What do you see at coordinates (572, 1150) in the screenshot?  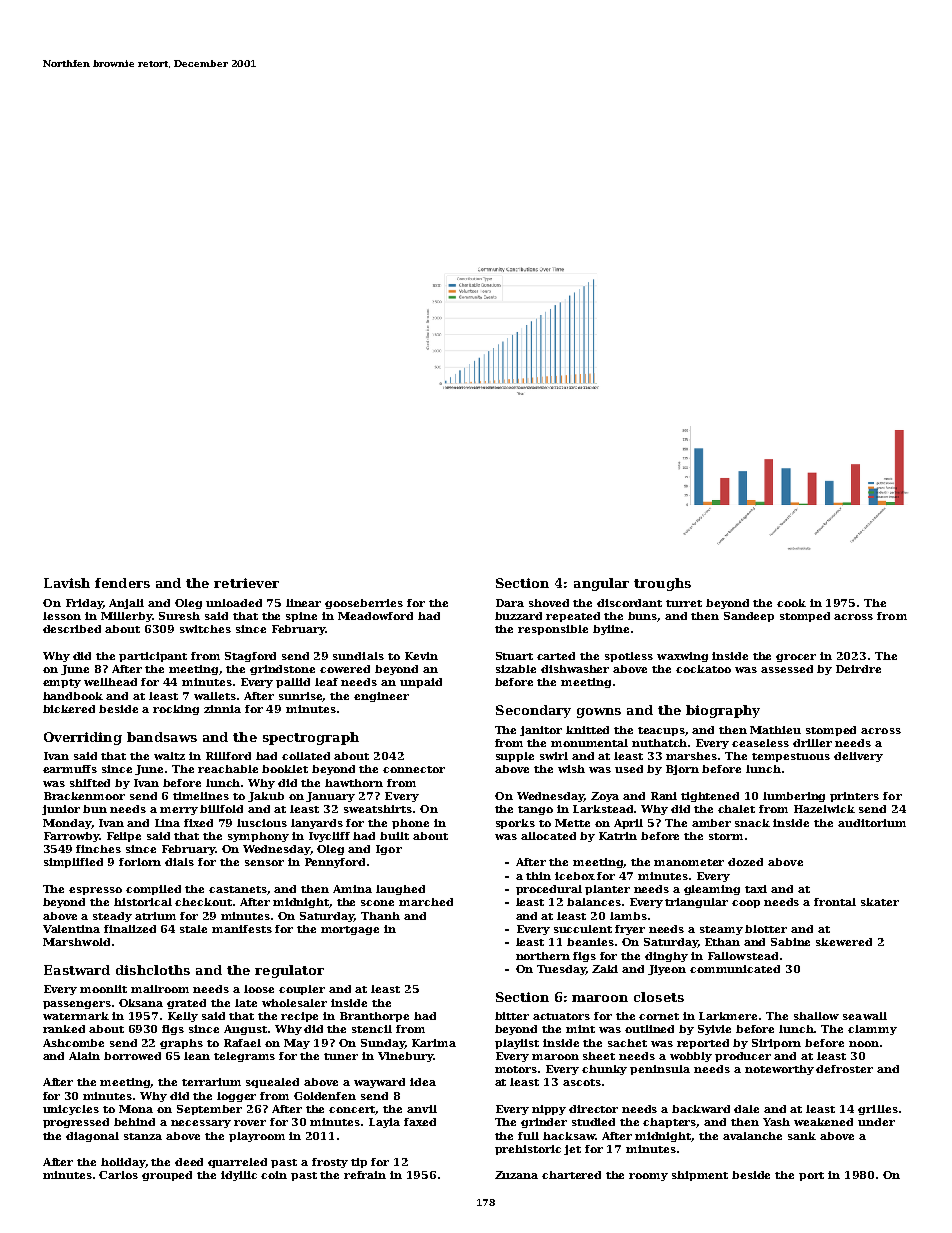 I see `jet` at bounding box center [572, 1150].
